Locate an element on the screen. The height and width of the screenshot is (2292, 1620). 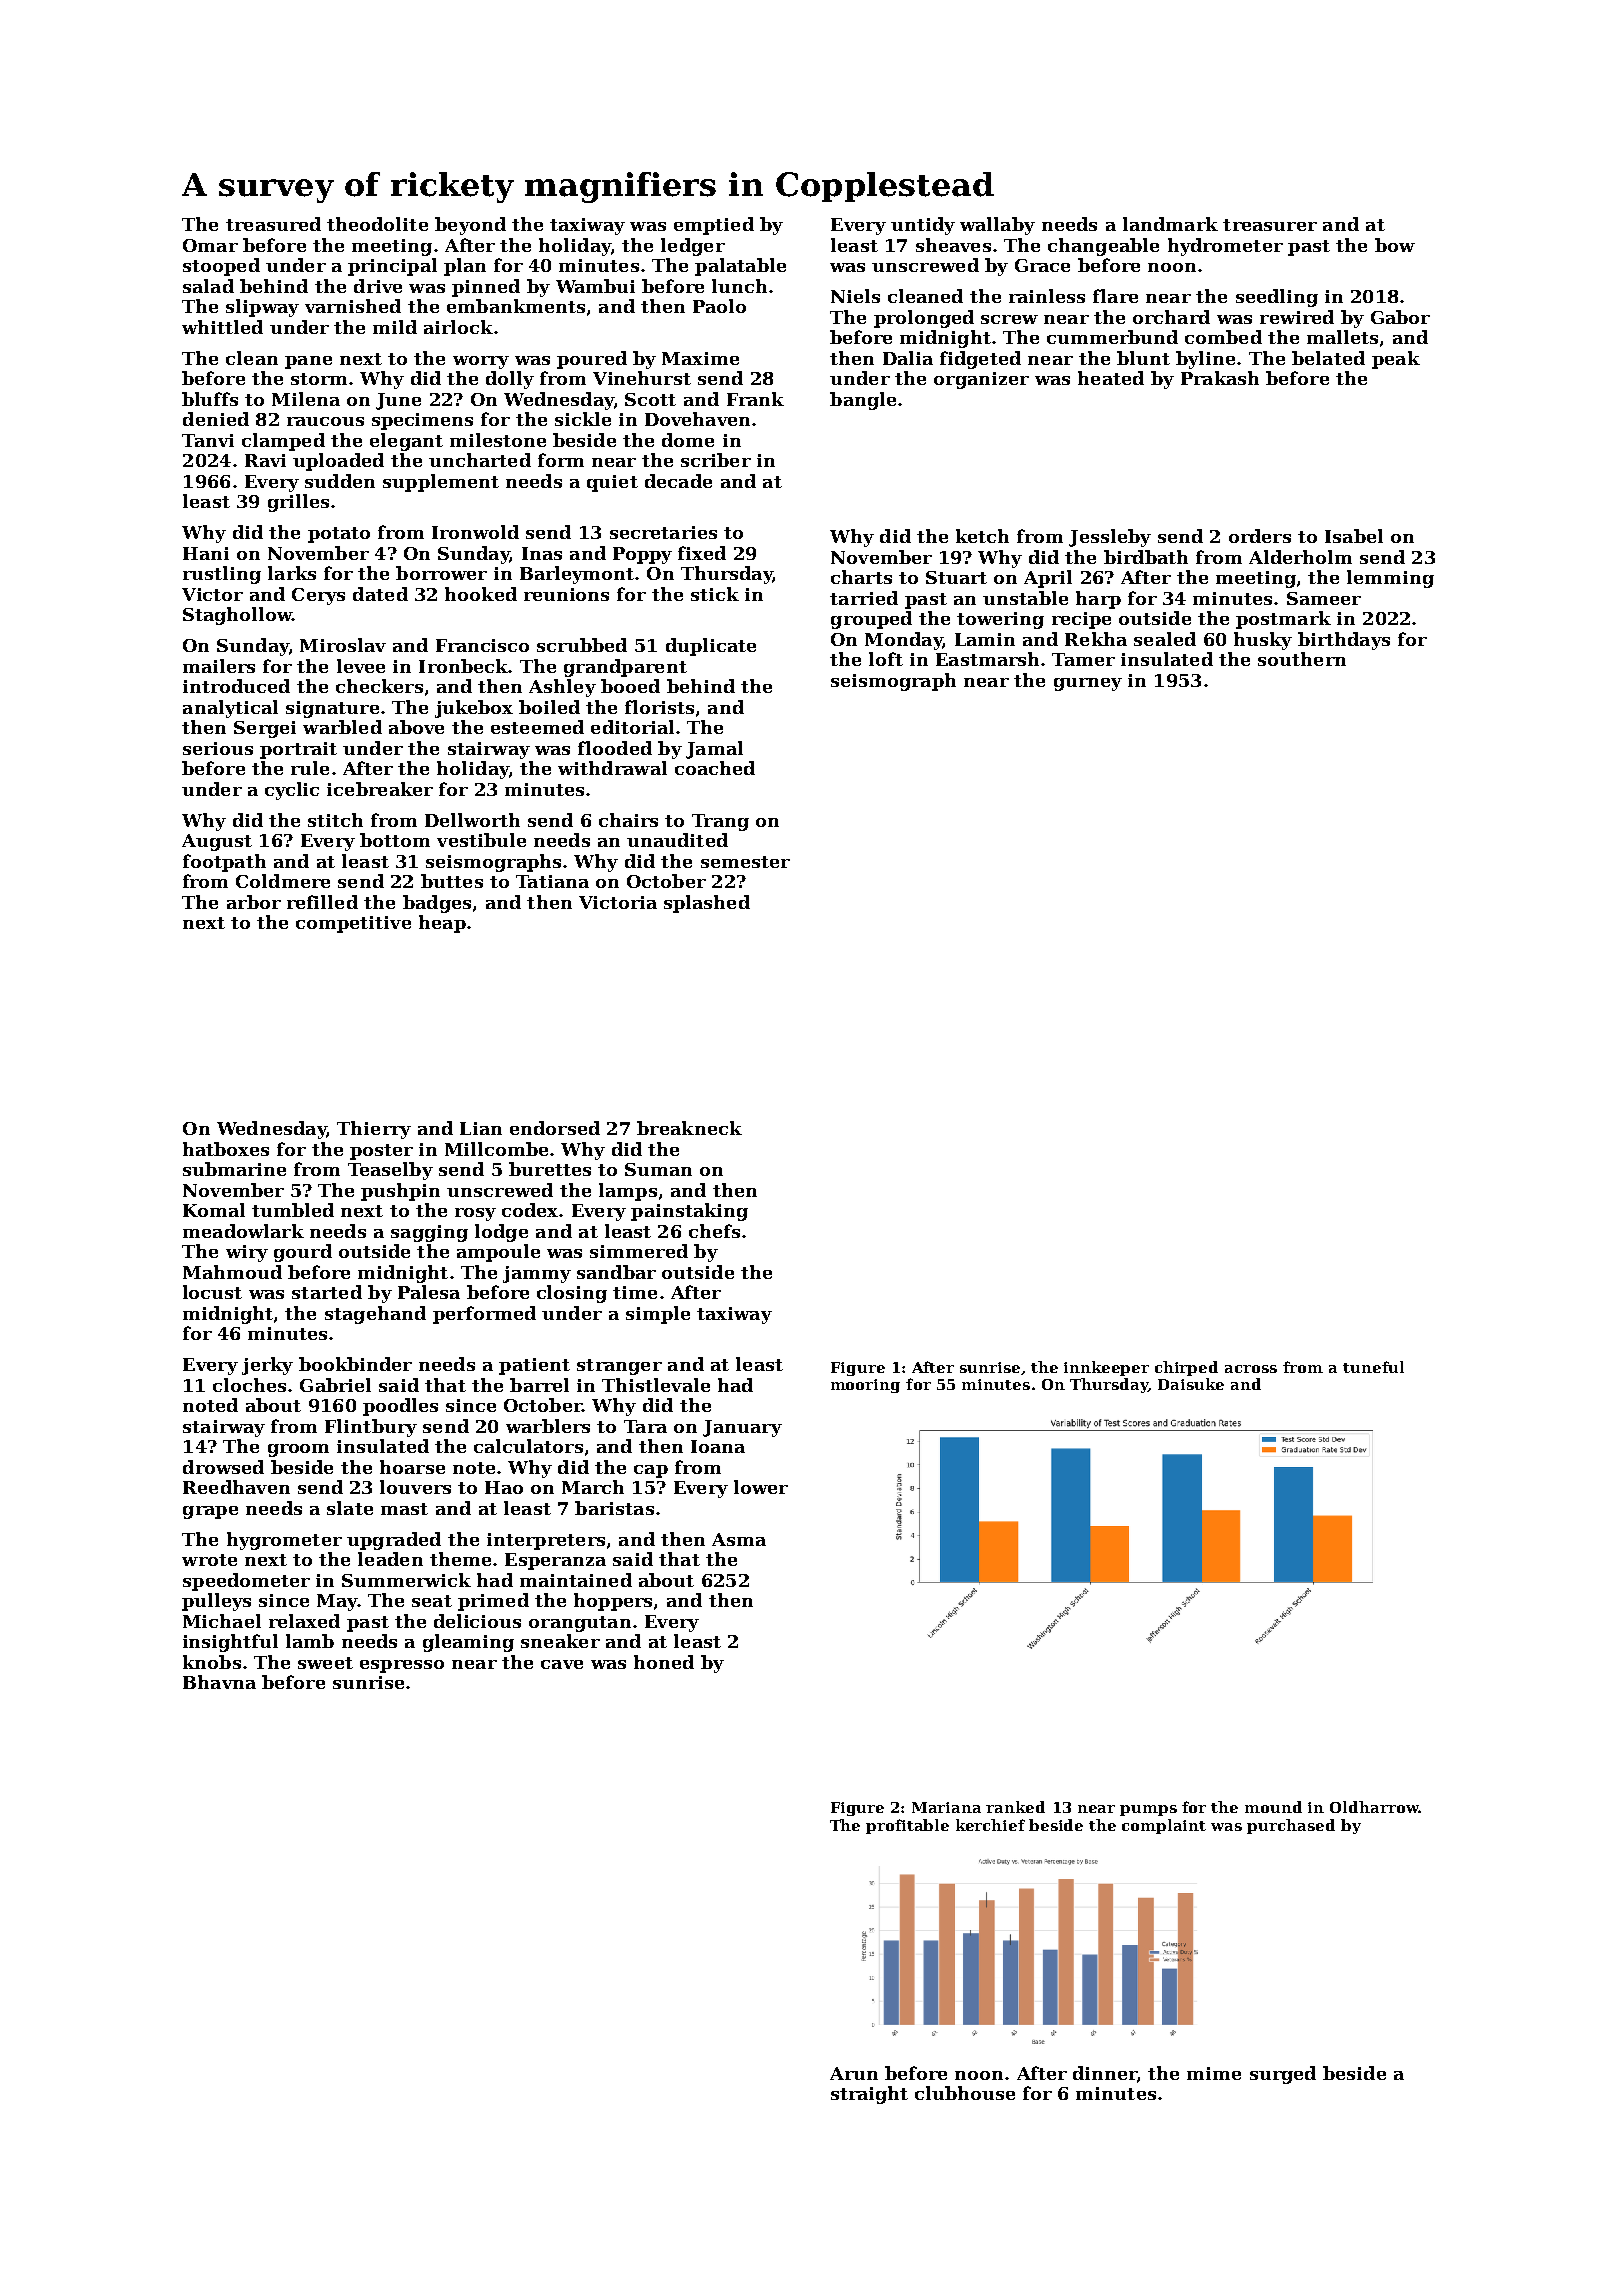
husky is located at coordinates (1263, 641).
